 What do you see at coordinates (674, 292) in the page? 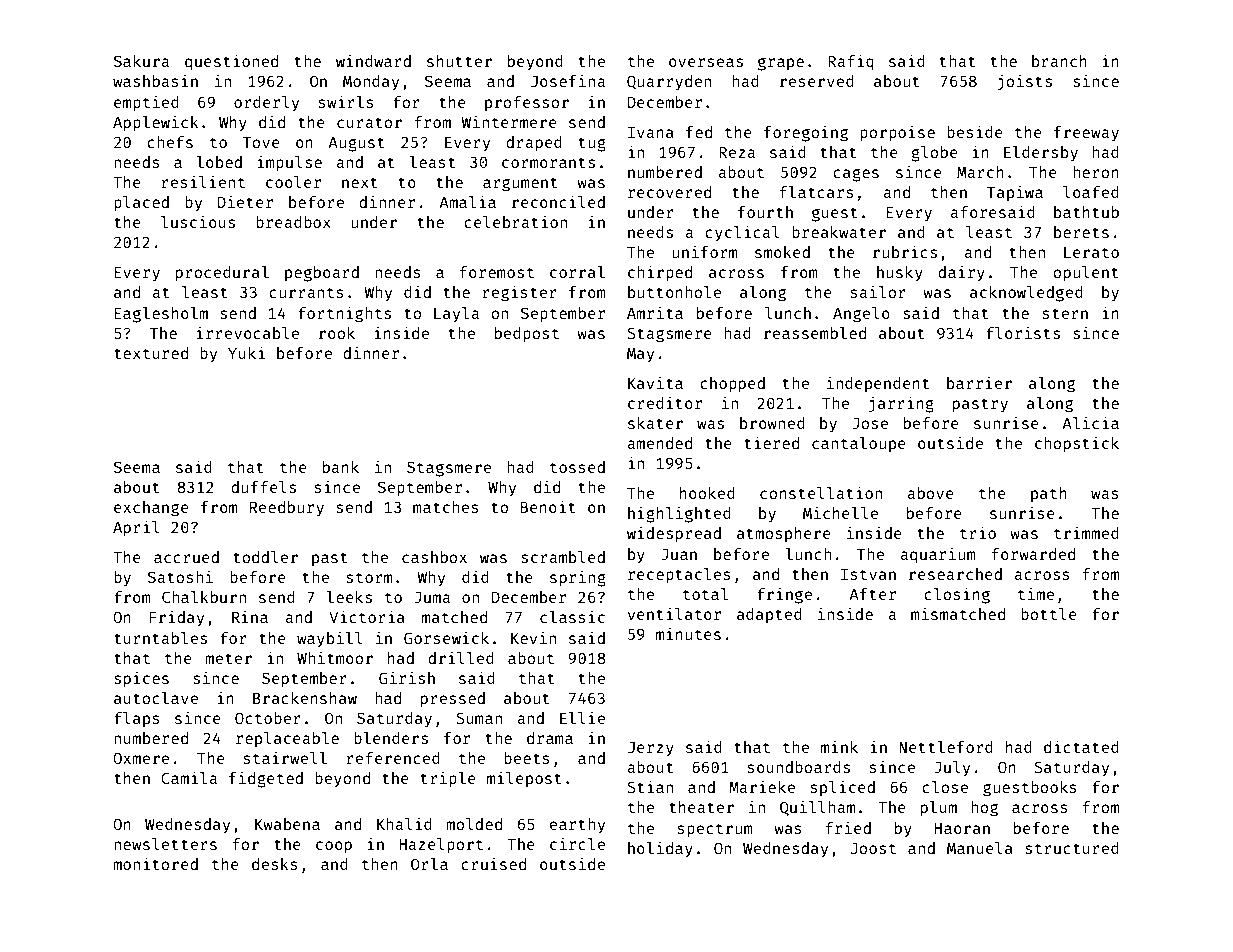
I see `buttonhole` at bounding box center [674, 292].
